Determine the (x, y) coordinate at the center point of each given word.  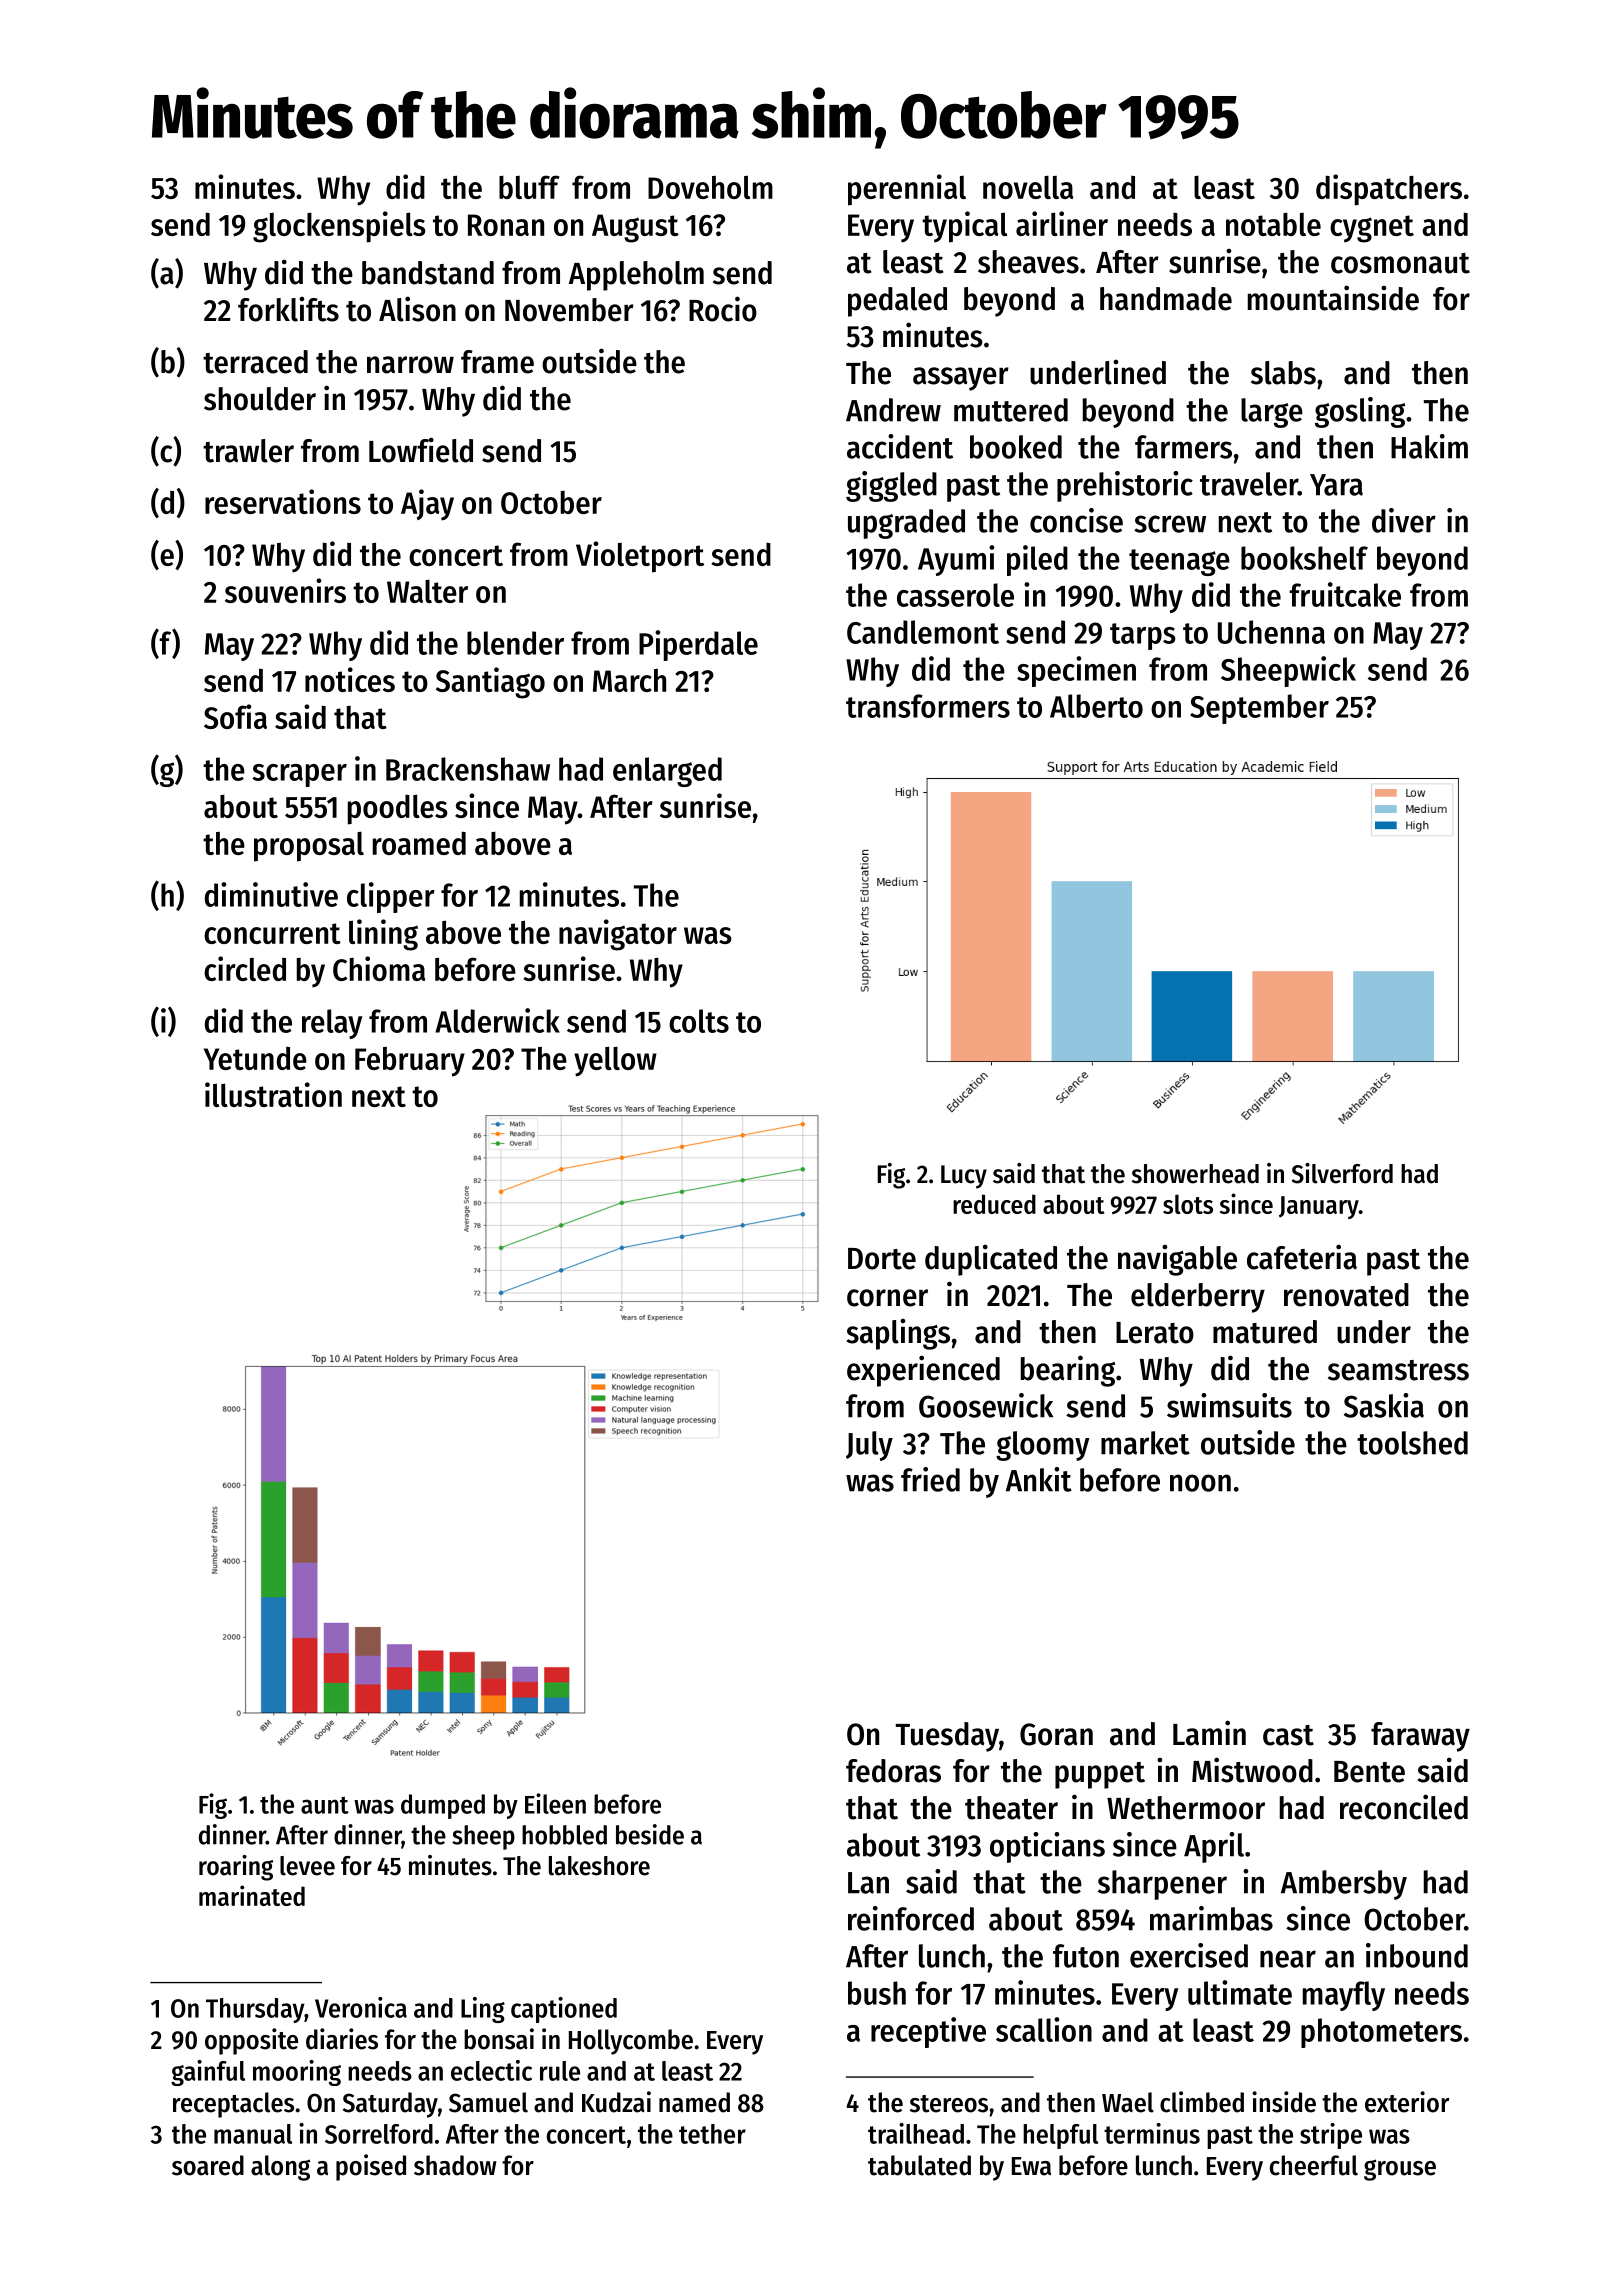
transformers (928, 706)
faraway (1420, 1737)
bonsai (499, 2039)
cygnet (1372, 229)
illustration (273, 1094)
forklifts (288, 309)
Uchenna (1271, 632)
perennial (907, 190)
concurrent (272, 933)
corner (887, 1298)
